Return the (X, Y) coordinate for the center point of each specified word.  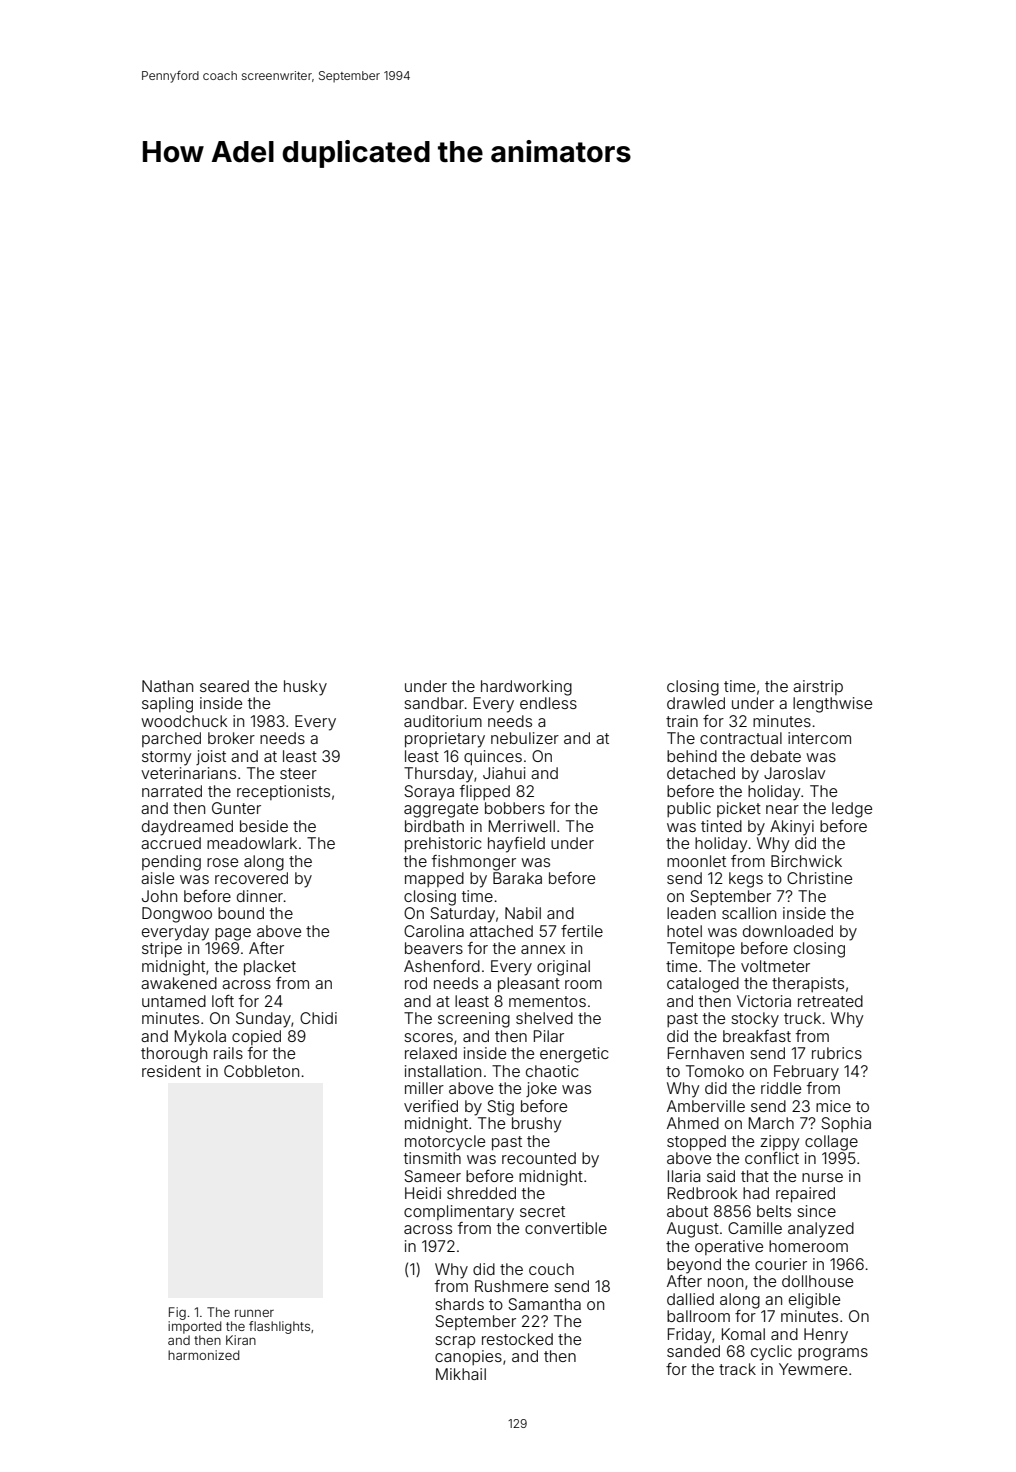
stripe (162, 949)
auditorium (443, 721)
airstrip (818, 687)
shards (459, 1304)
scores (428, 1037)
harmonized (203, 1355)
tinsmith (432, 1158)
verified (431, 1106)
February (806, 1073)
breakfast (757, 1036)
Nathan (167, 686)
